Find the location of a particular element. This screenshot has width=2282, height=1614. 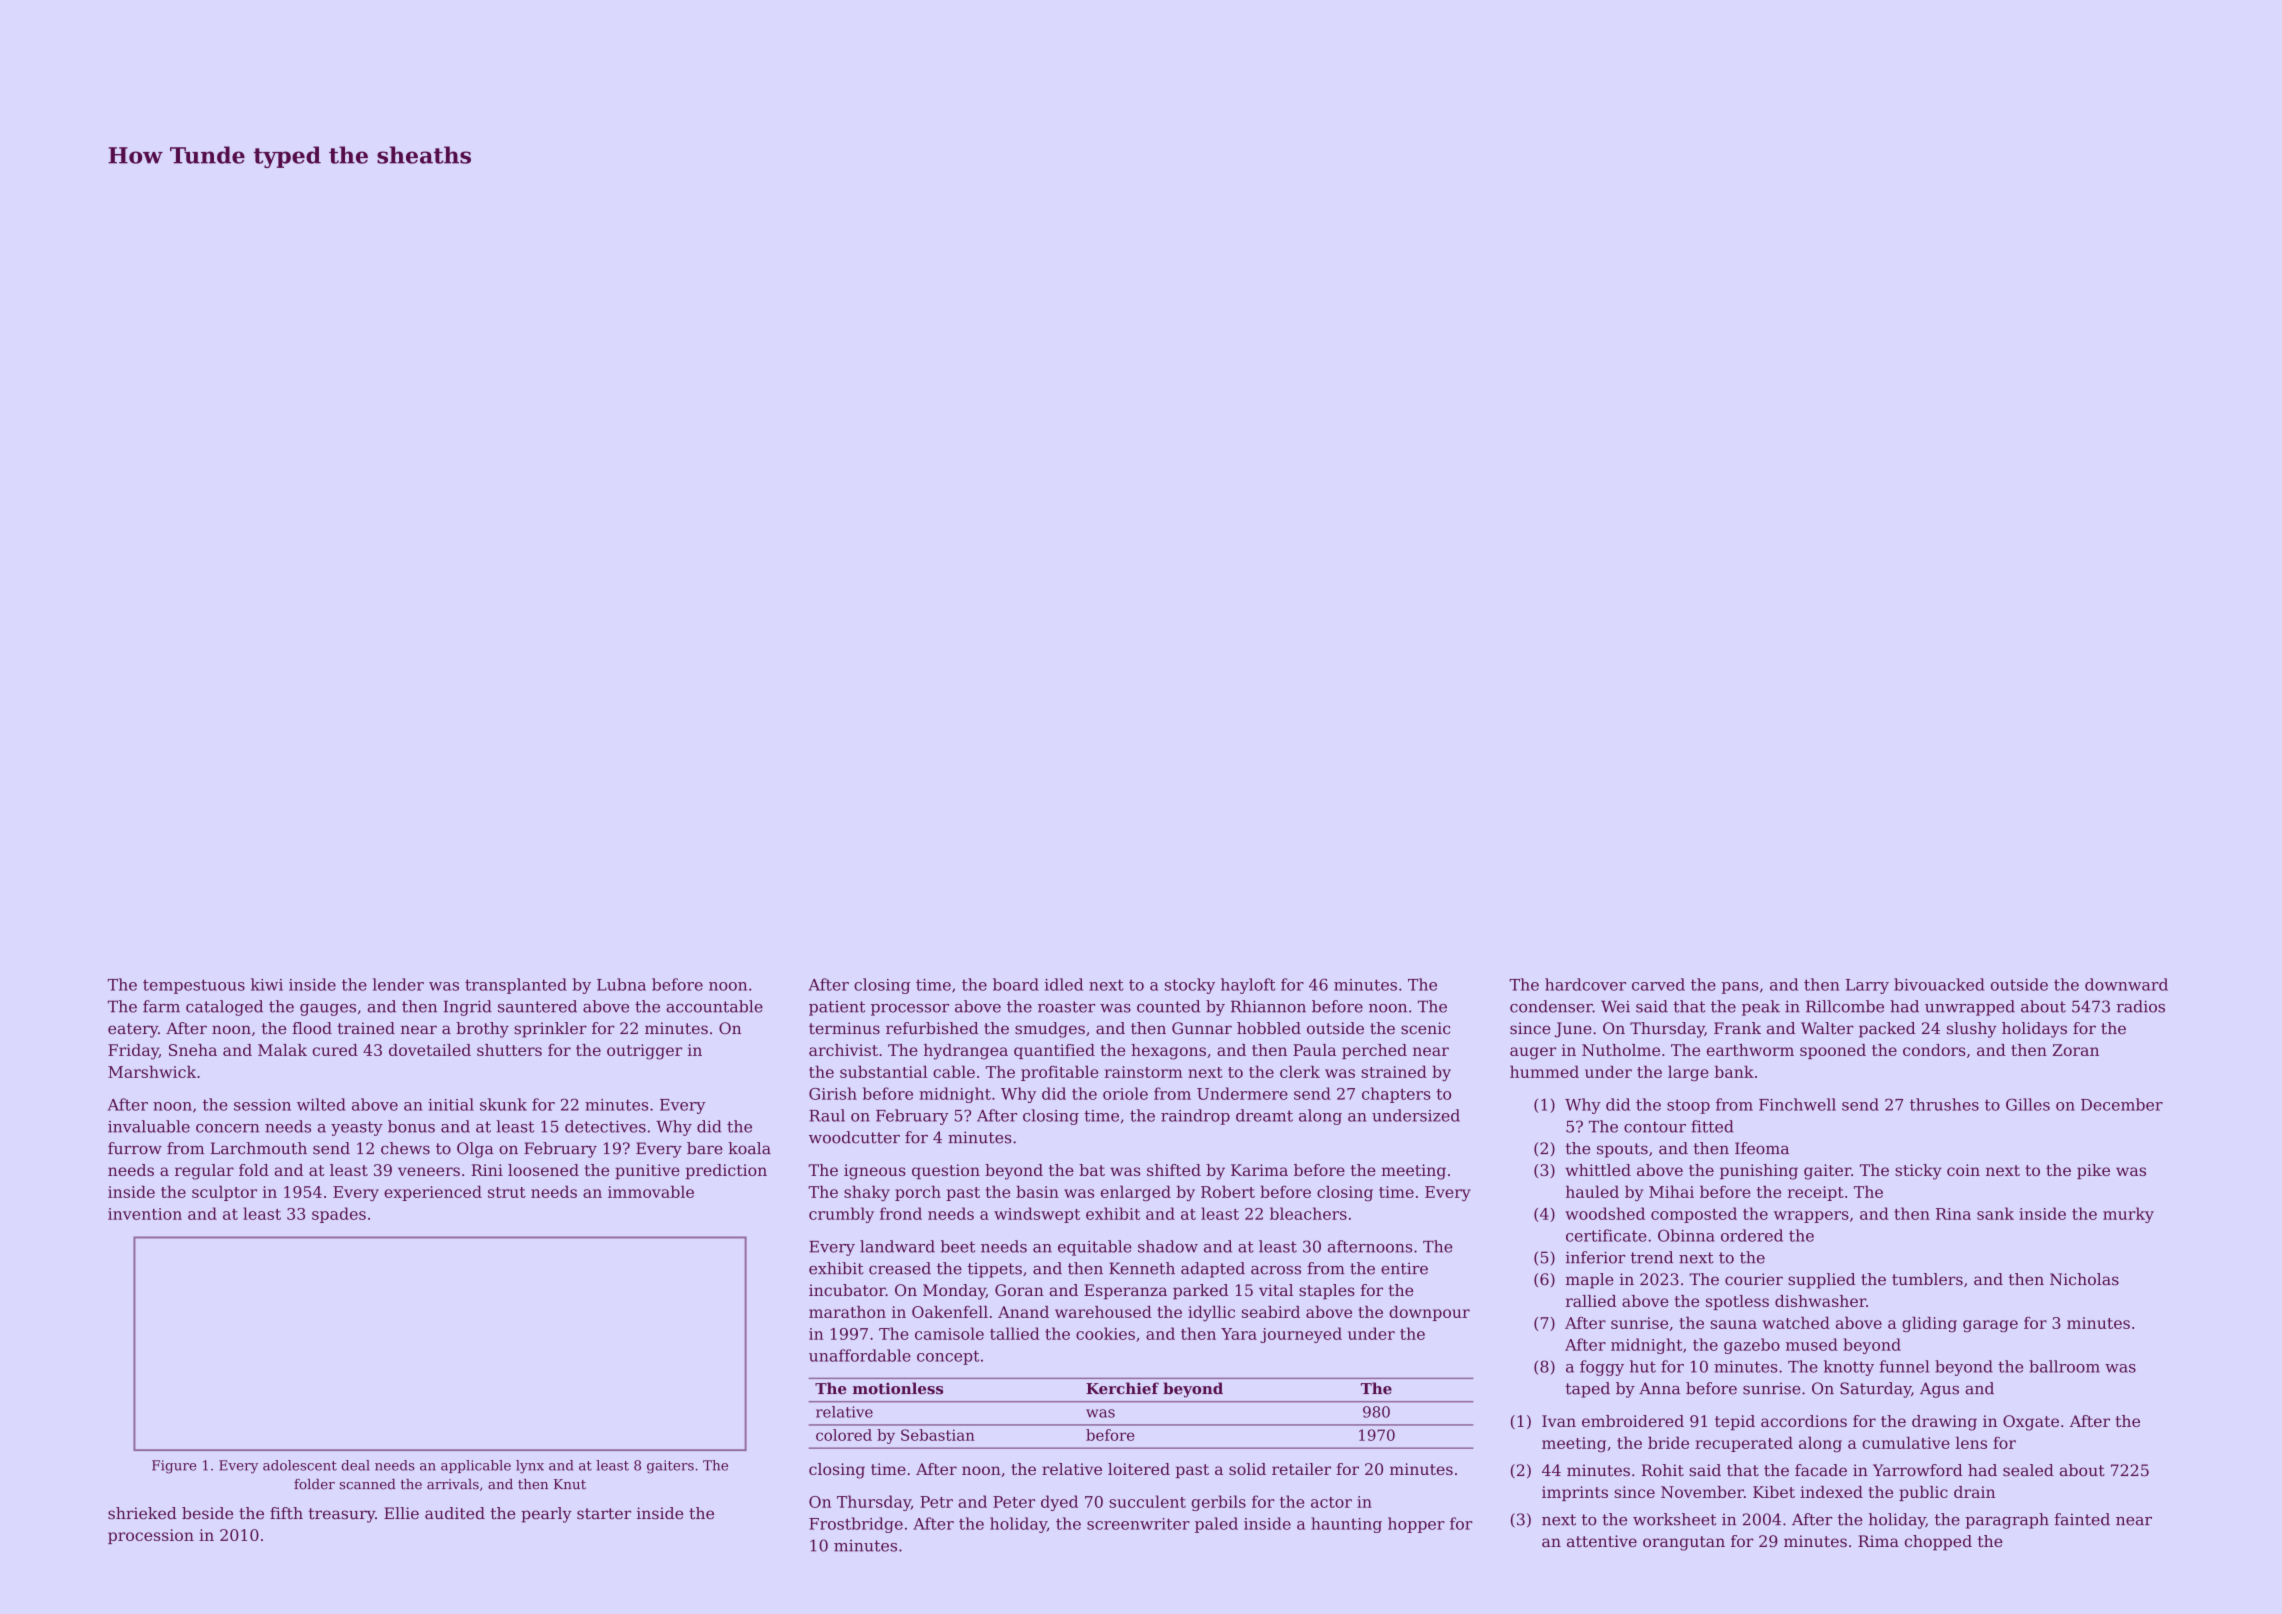

downward is located at coordinates (2126, 984).
